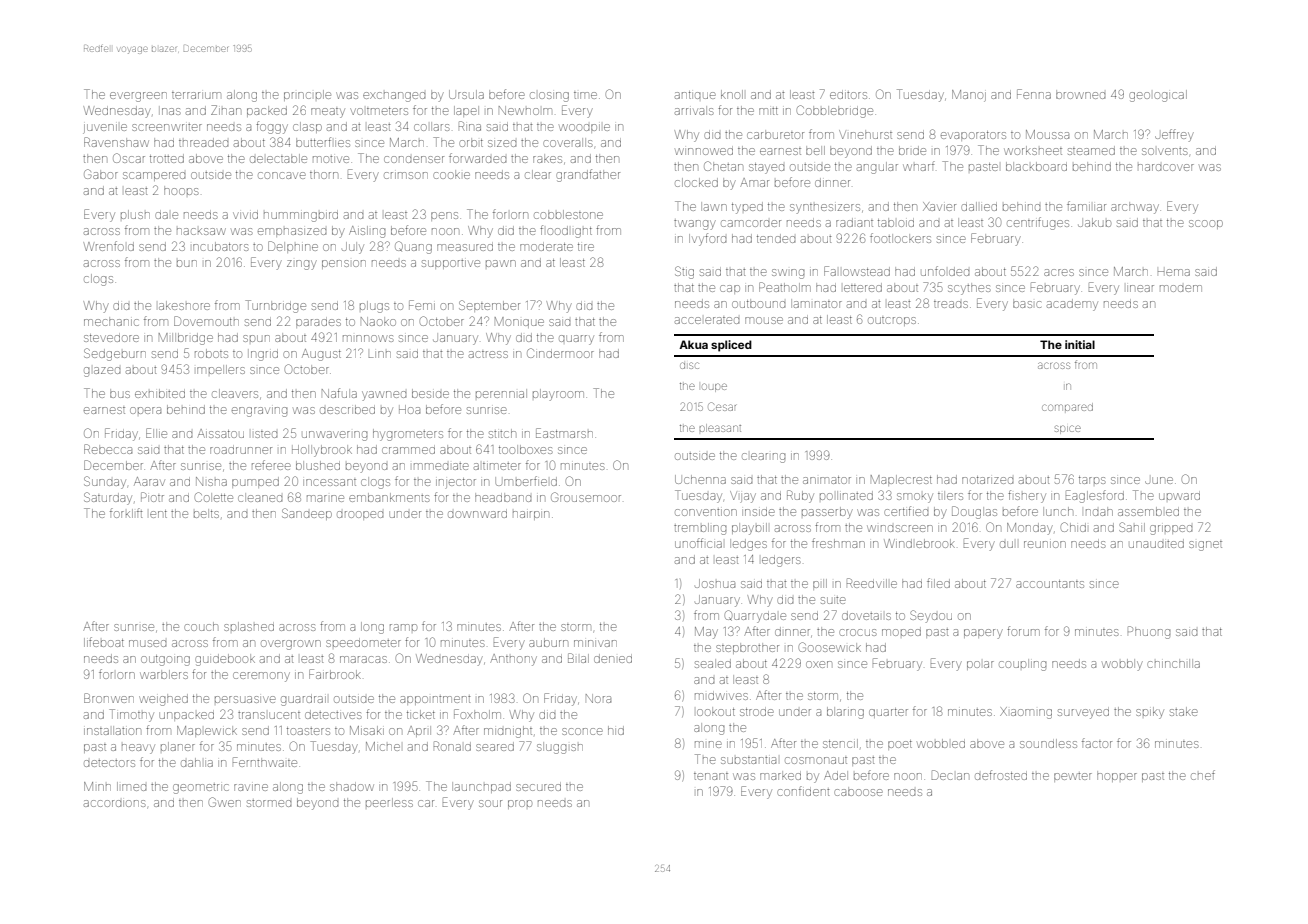 This page has width=1308, height=924. I want to click on confident, so click(803, 791).
